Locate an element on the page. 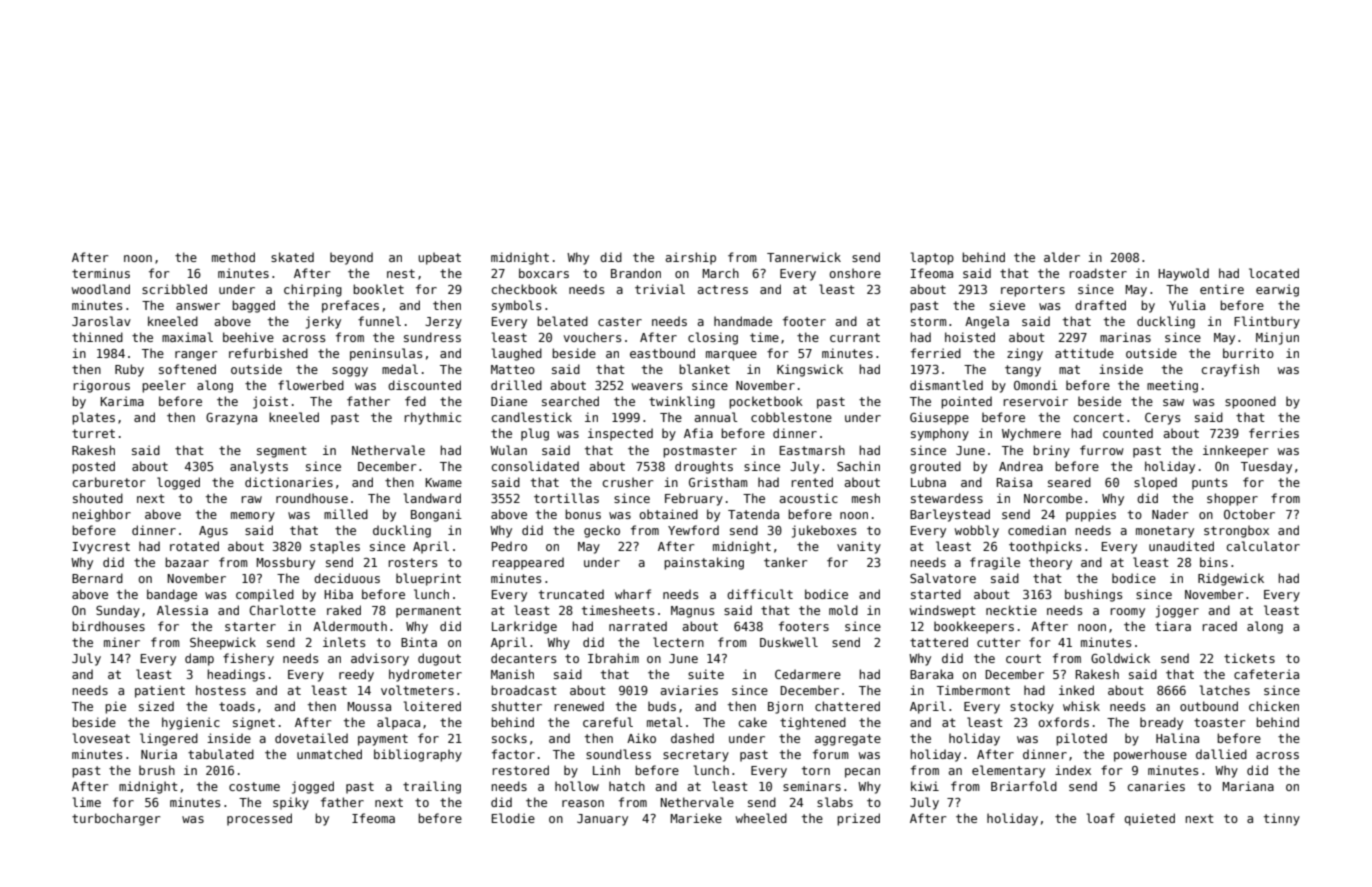  landward is located at coordinates (432, 498).
